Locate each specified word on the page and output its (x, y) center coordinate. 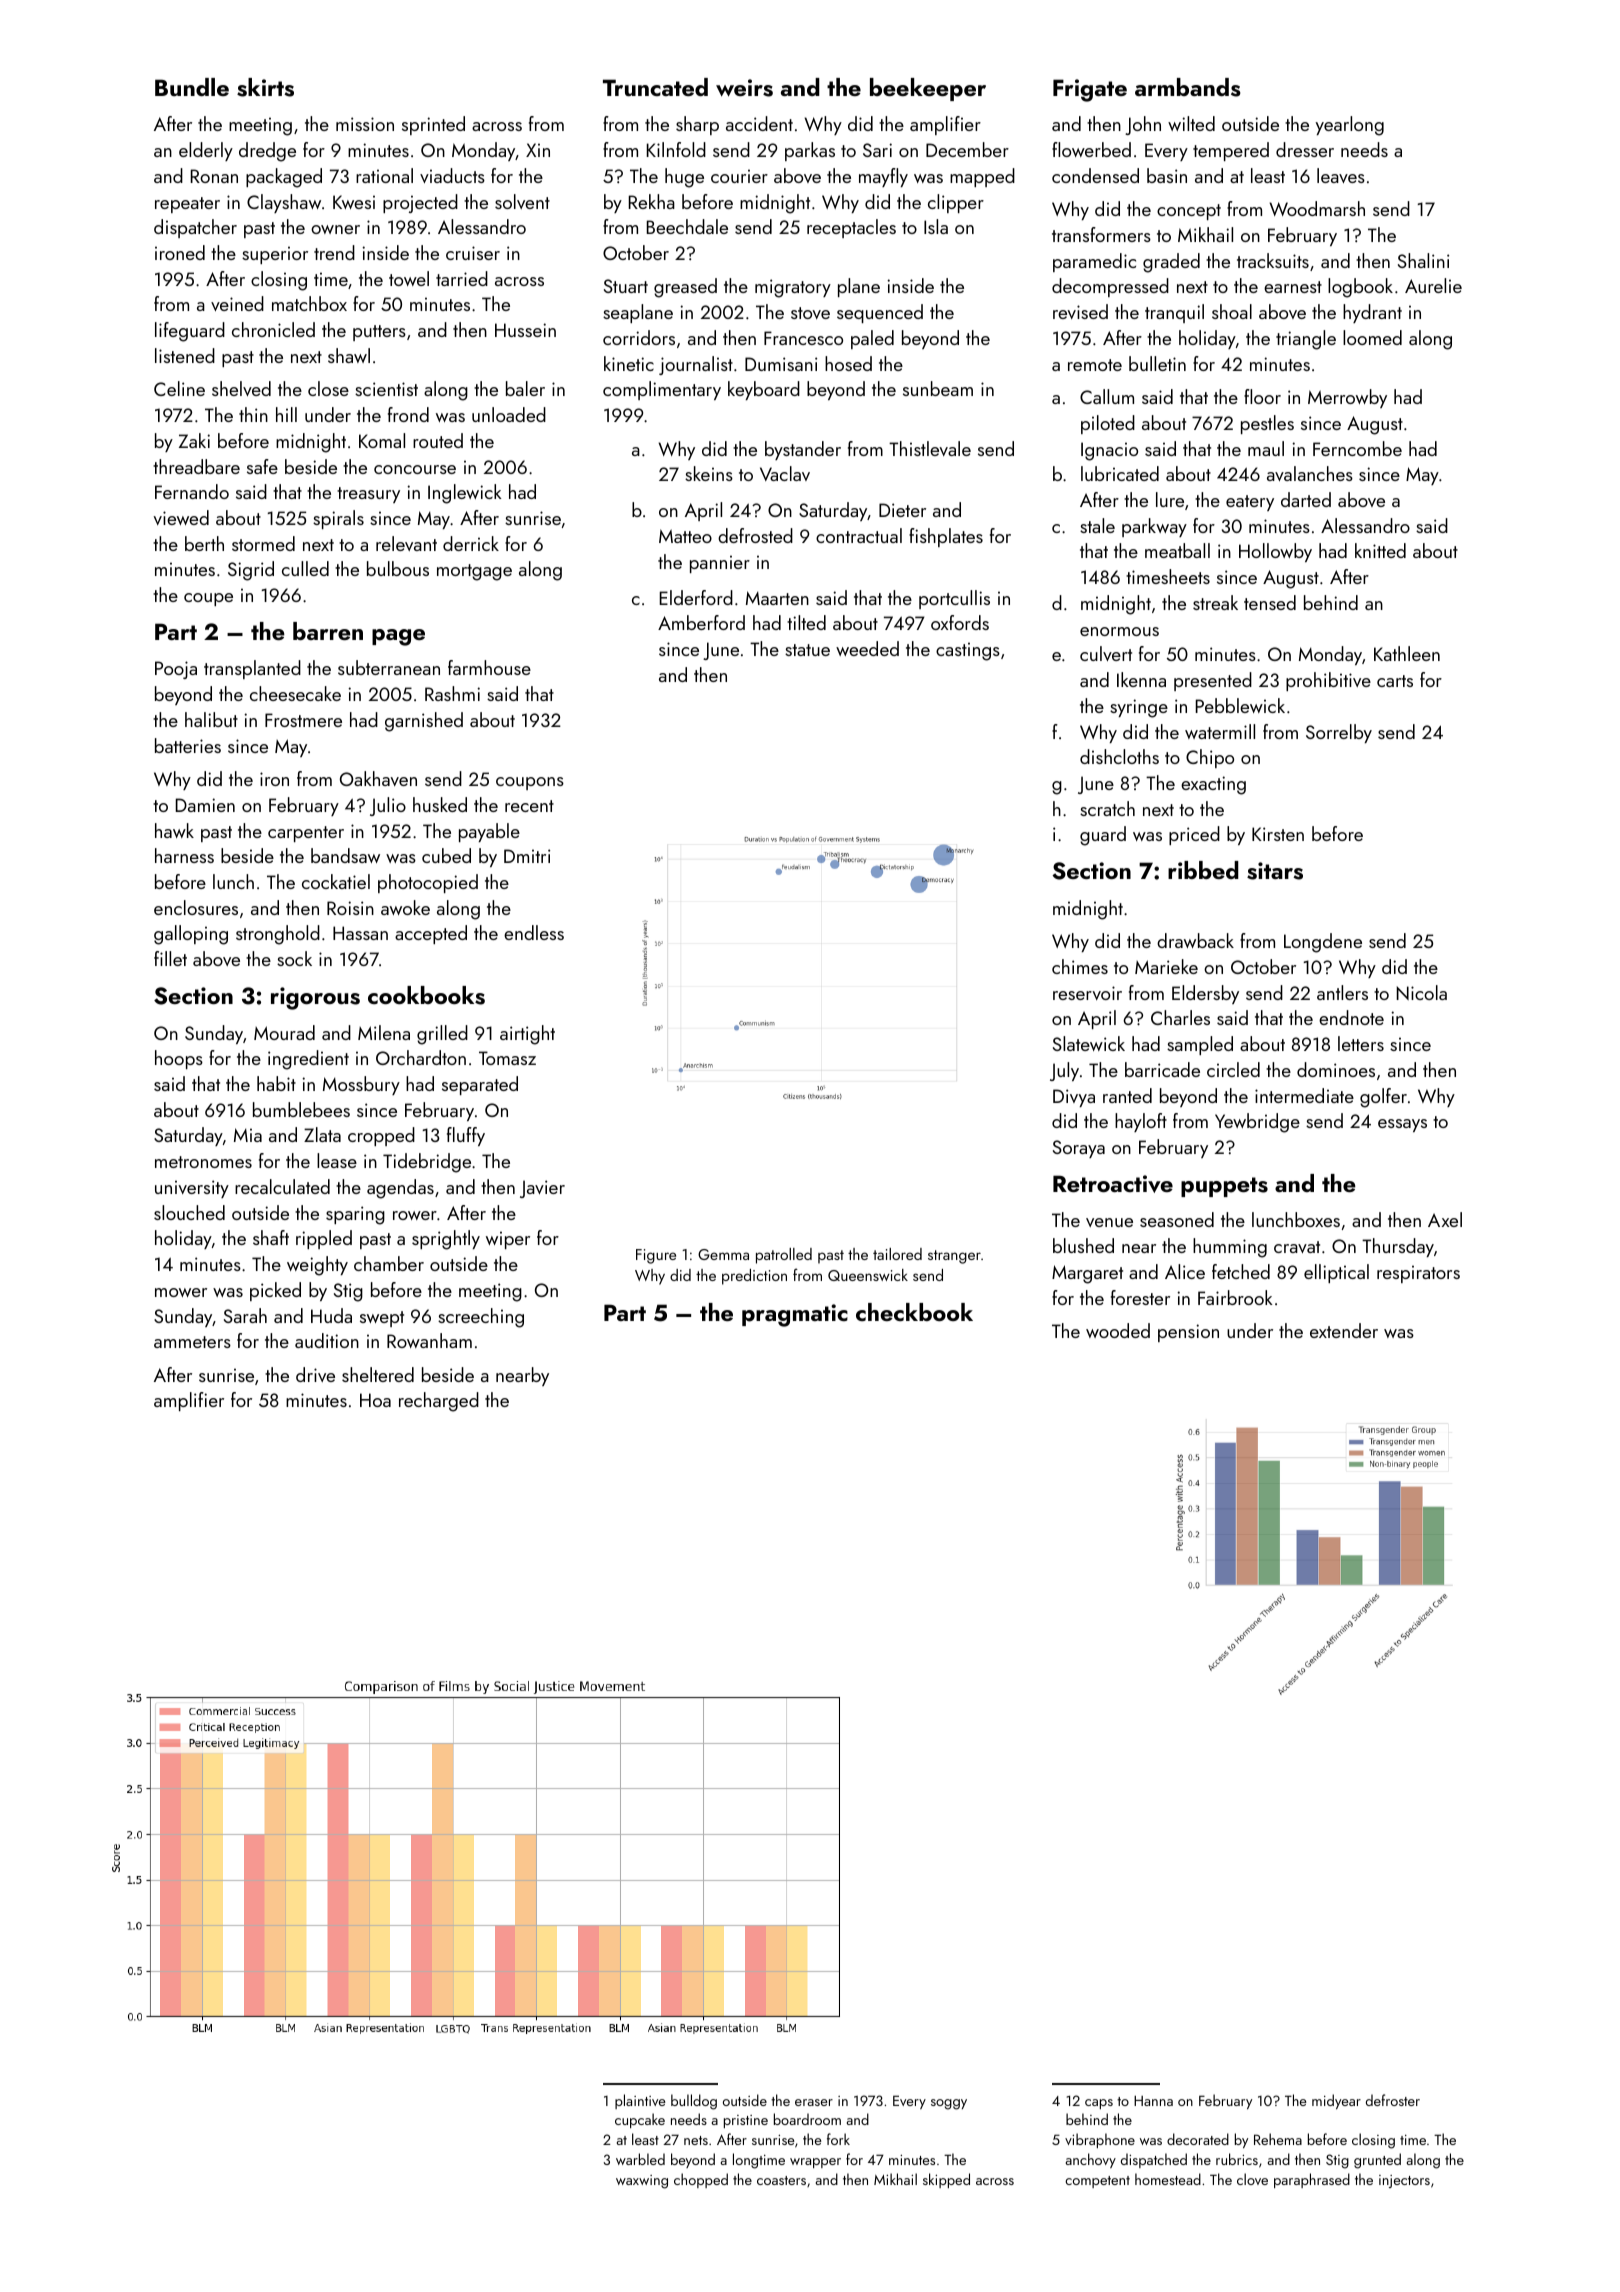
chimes (1080, 966)
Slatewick (1089, 1043)
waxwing (642, 2182)
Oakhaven (378, 778)
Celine (179, 388)
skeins (709, 473)
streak (1215, 602)
